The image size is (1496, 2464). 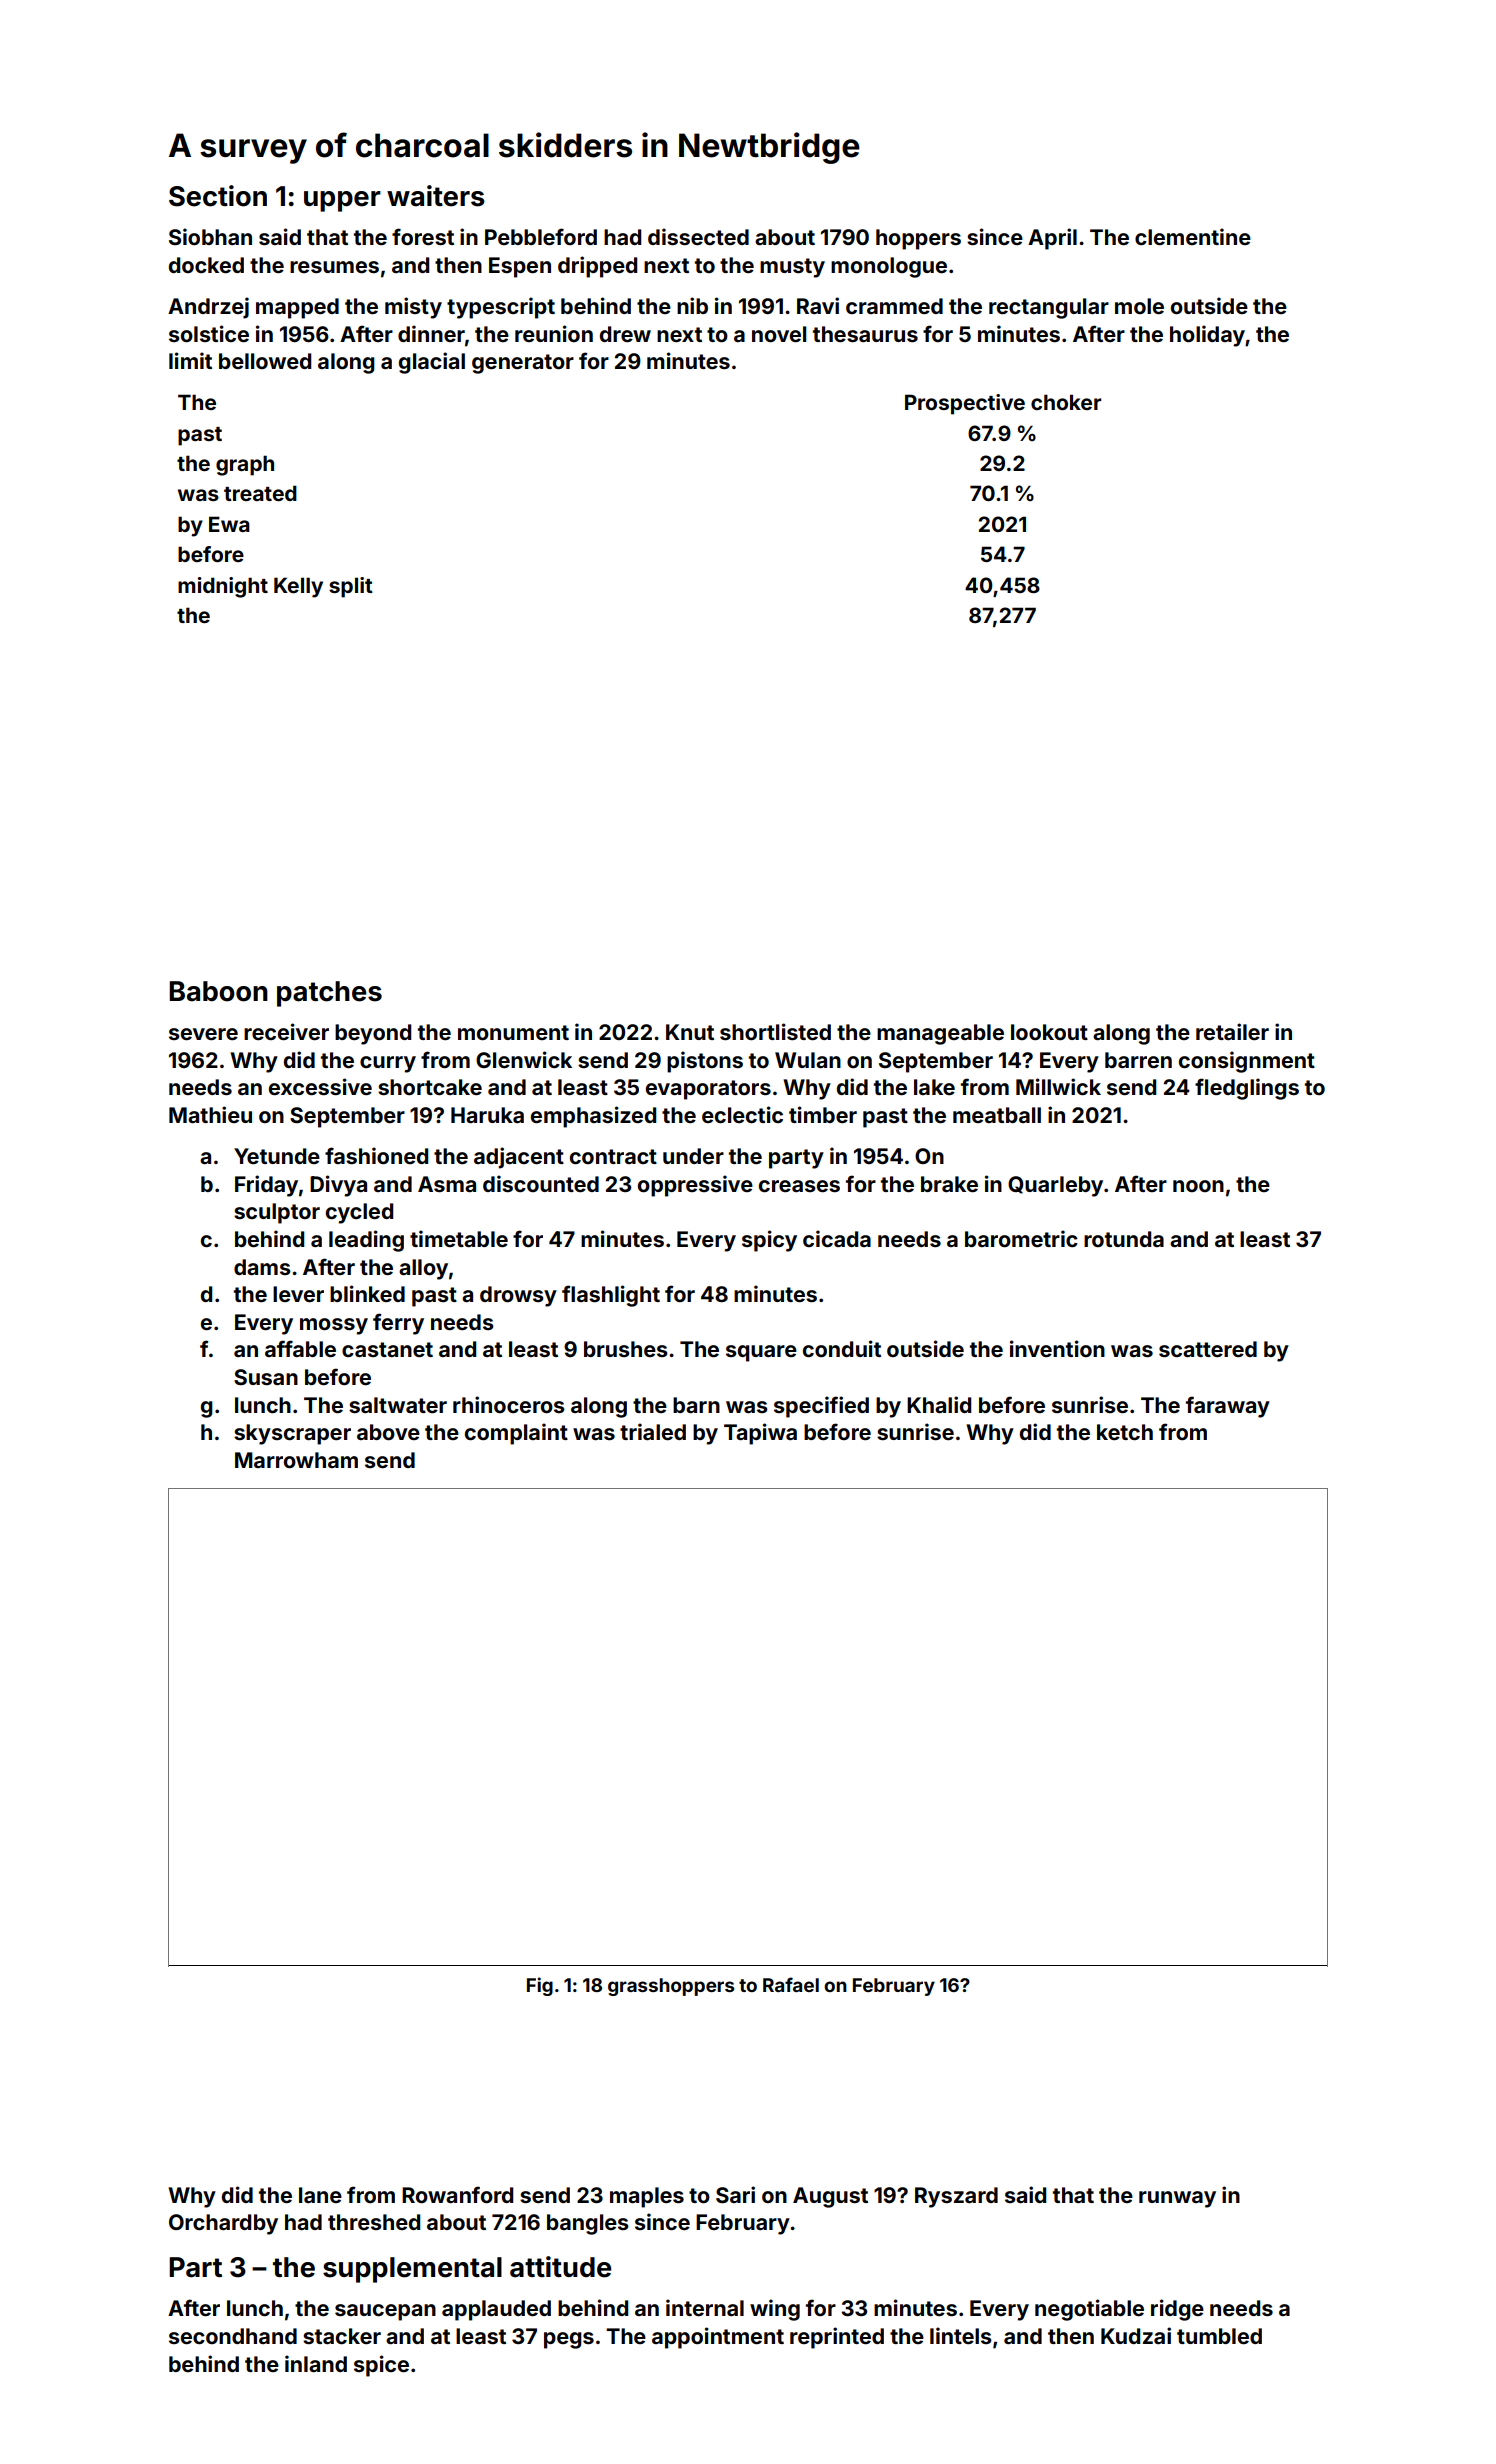 I want to click on choker, so click(x=1066, y=402).
